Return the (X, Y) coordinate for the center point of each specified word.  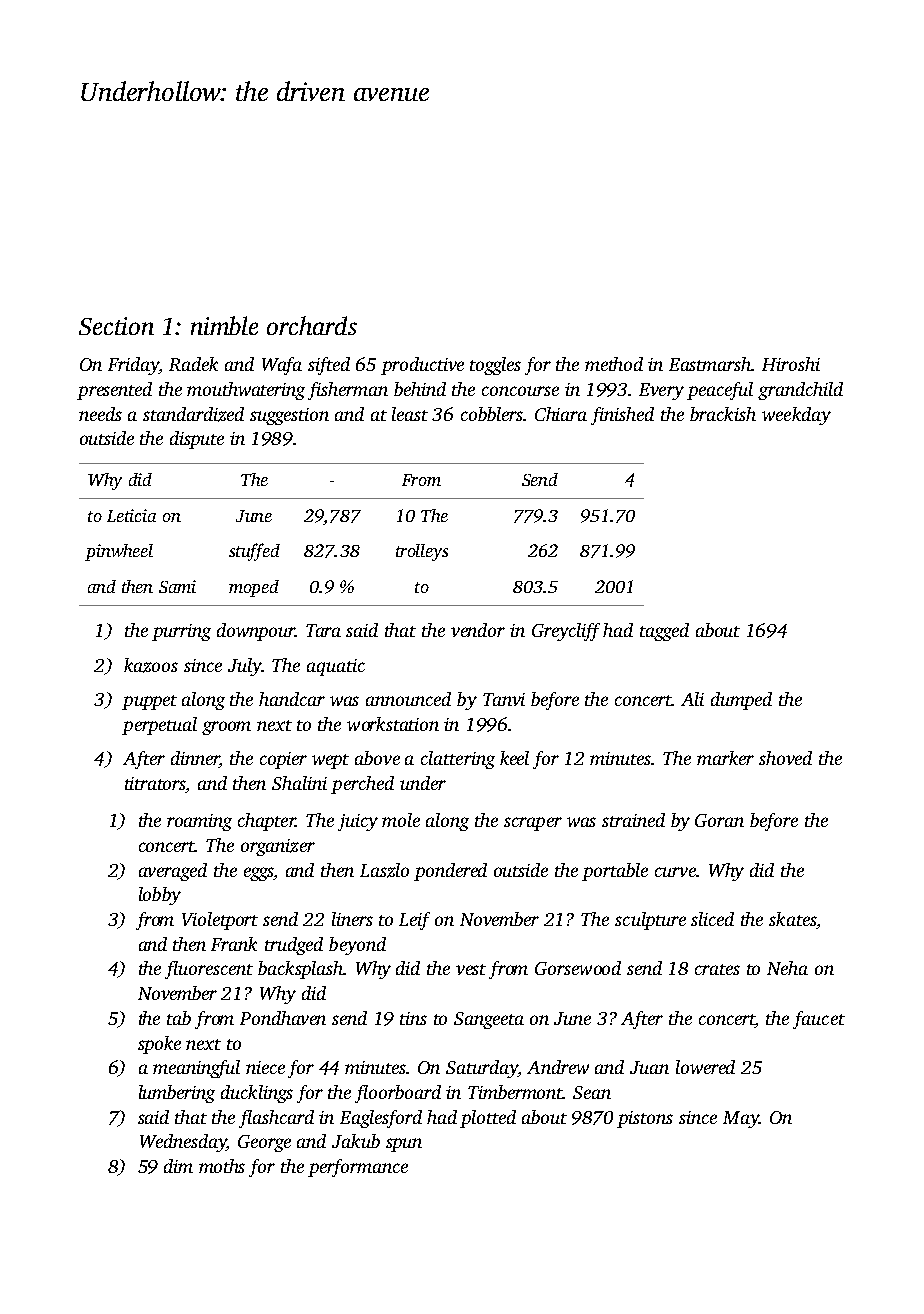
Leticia (131, 515)
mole (401, 820)
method (614, 364)
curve (675, 872)
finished (622, 416)
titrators (155, 785)
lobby (160, 896)
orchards (312, 325)
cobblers (492, 414)
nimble (224, 325)
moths (222, 1166)
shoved (785, 758)
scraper (533, 824)
